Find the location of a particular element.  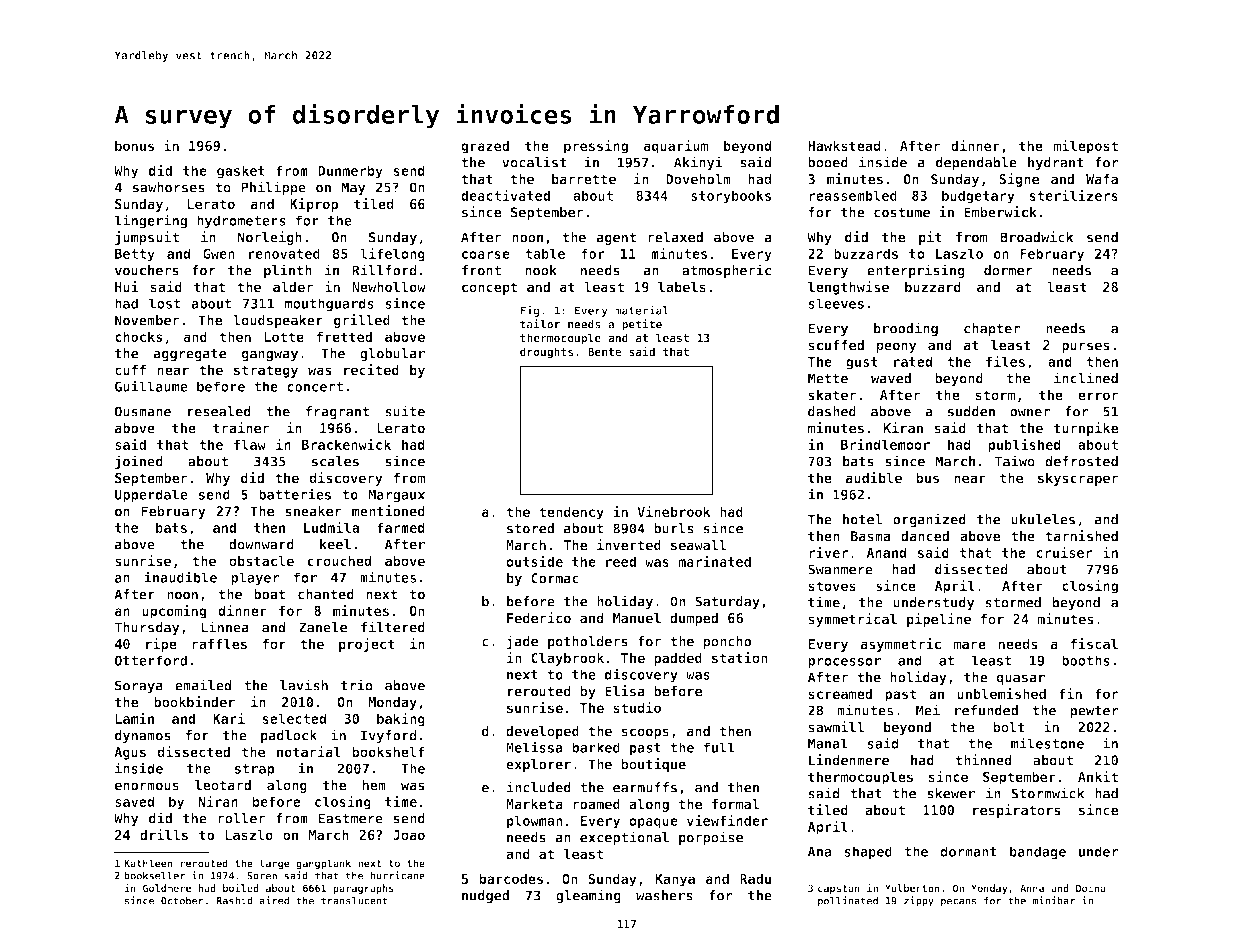

porpoise is located at coordinates (711, 838).
